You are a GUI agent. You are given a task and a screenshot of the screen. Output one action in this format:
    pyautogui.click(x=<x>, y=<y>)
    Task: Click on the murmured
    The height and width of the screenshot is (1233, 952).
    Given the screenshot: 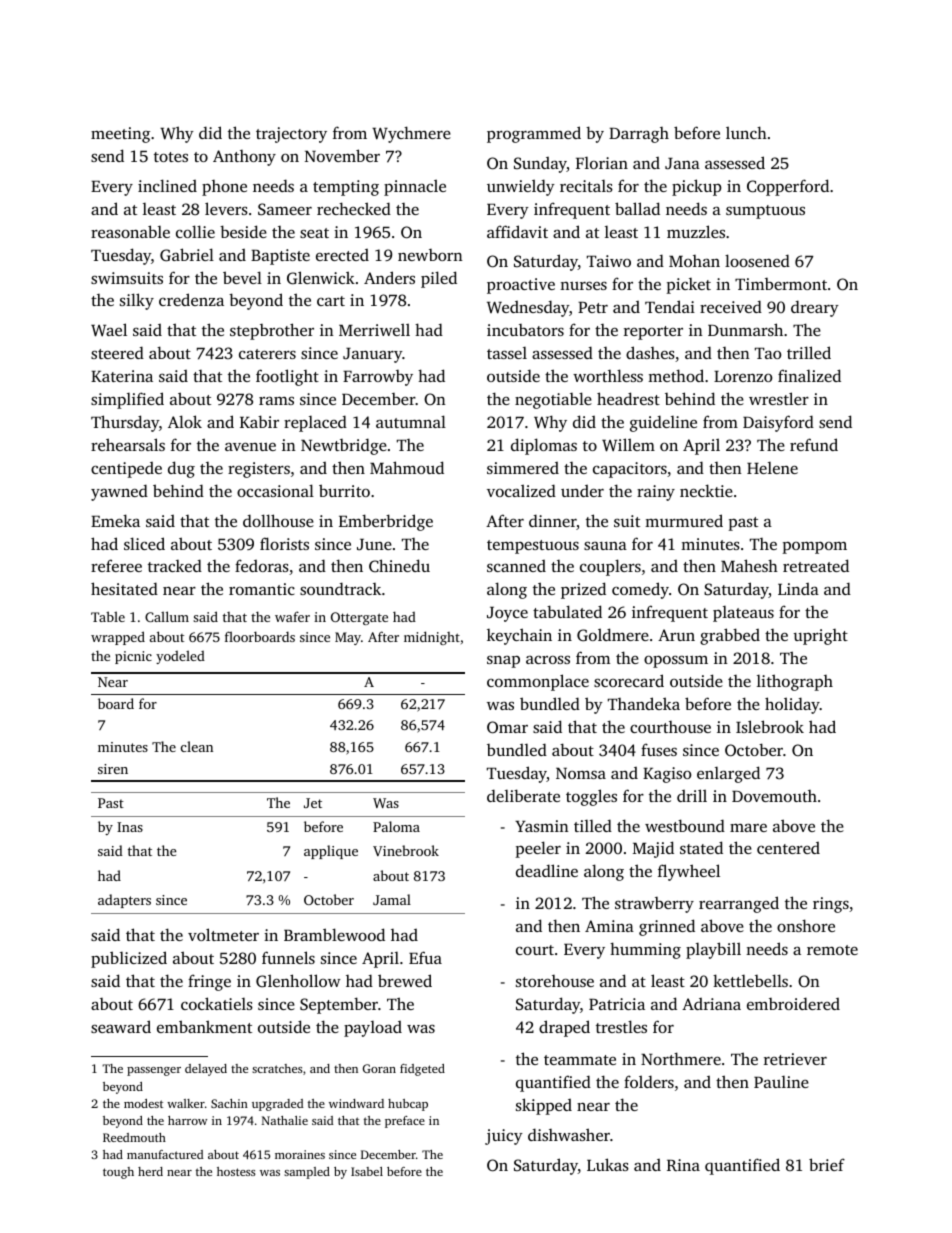 What is the action you would take?
    pyautogui.click(x=684, y=520)
